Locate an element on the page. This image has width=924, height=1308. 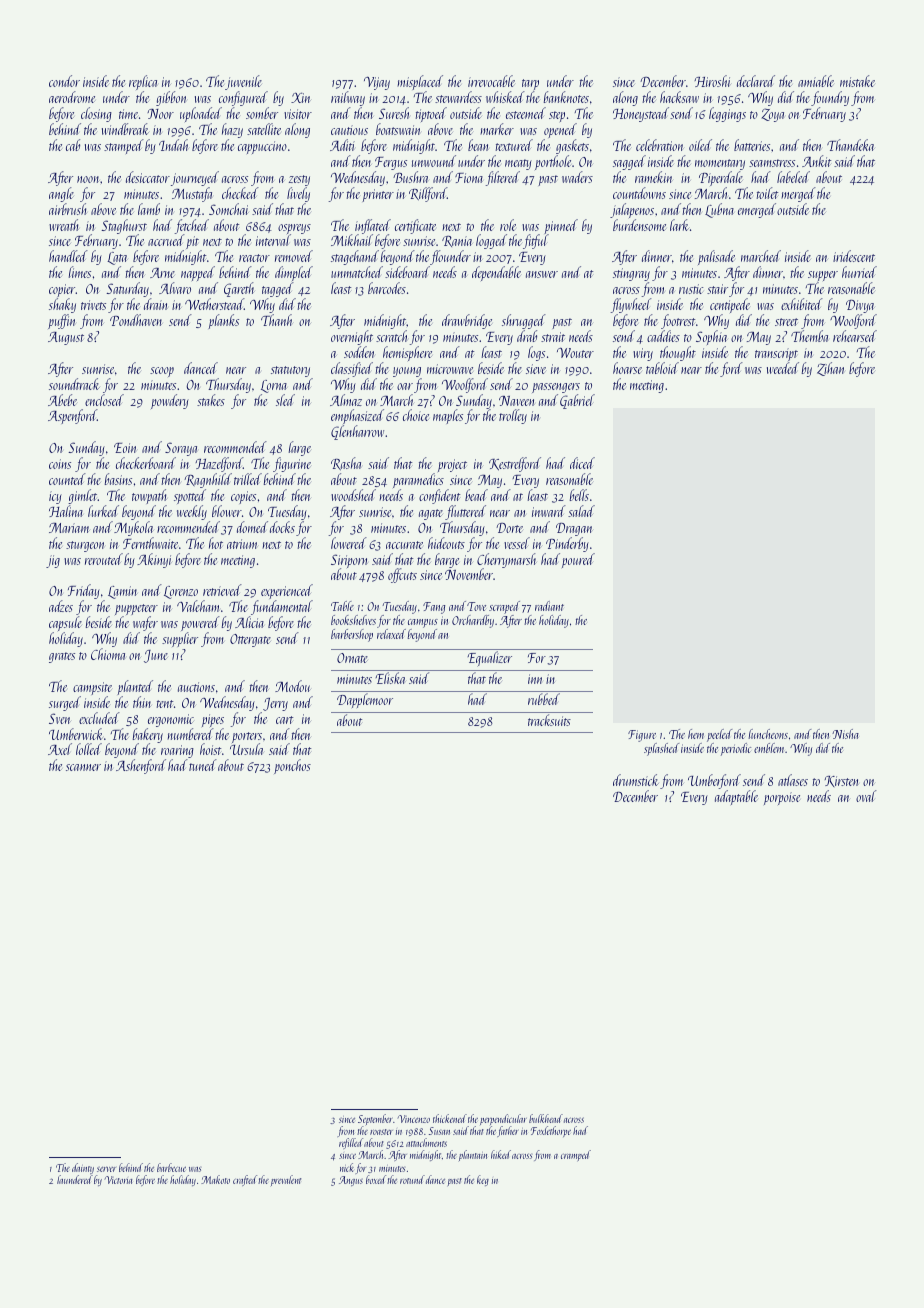
coins is located at coordinates (60, 464).
